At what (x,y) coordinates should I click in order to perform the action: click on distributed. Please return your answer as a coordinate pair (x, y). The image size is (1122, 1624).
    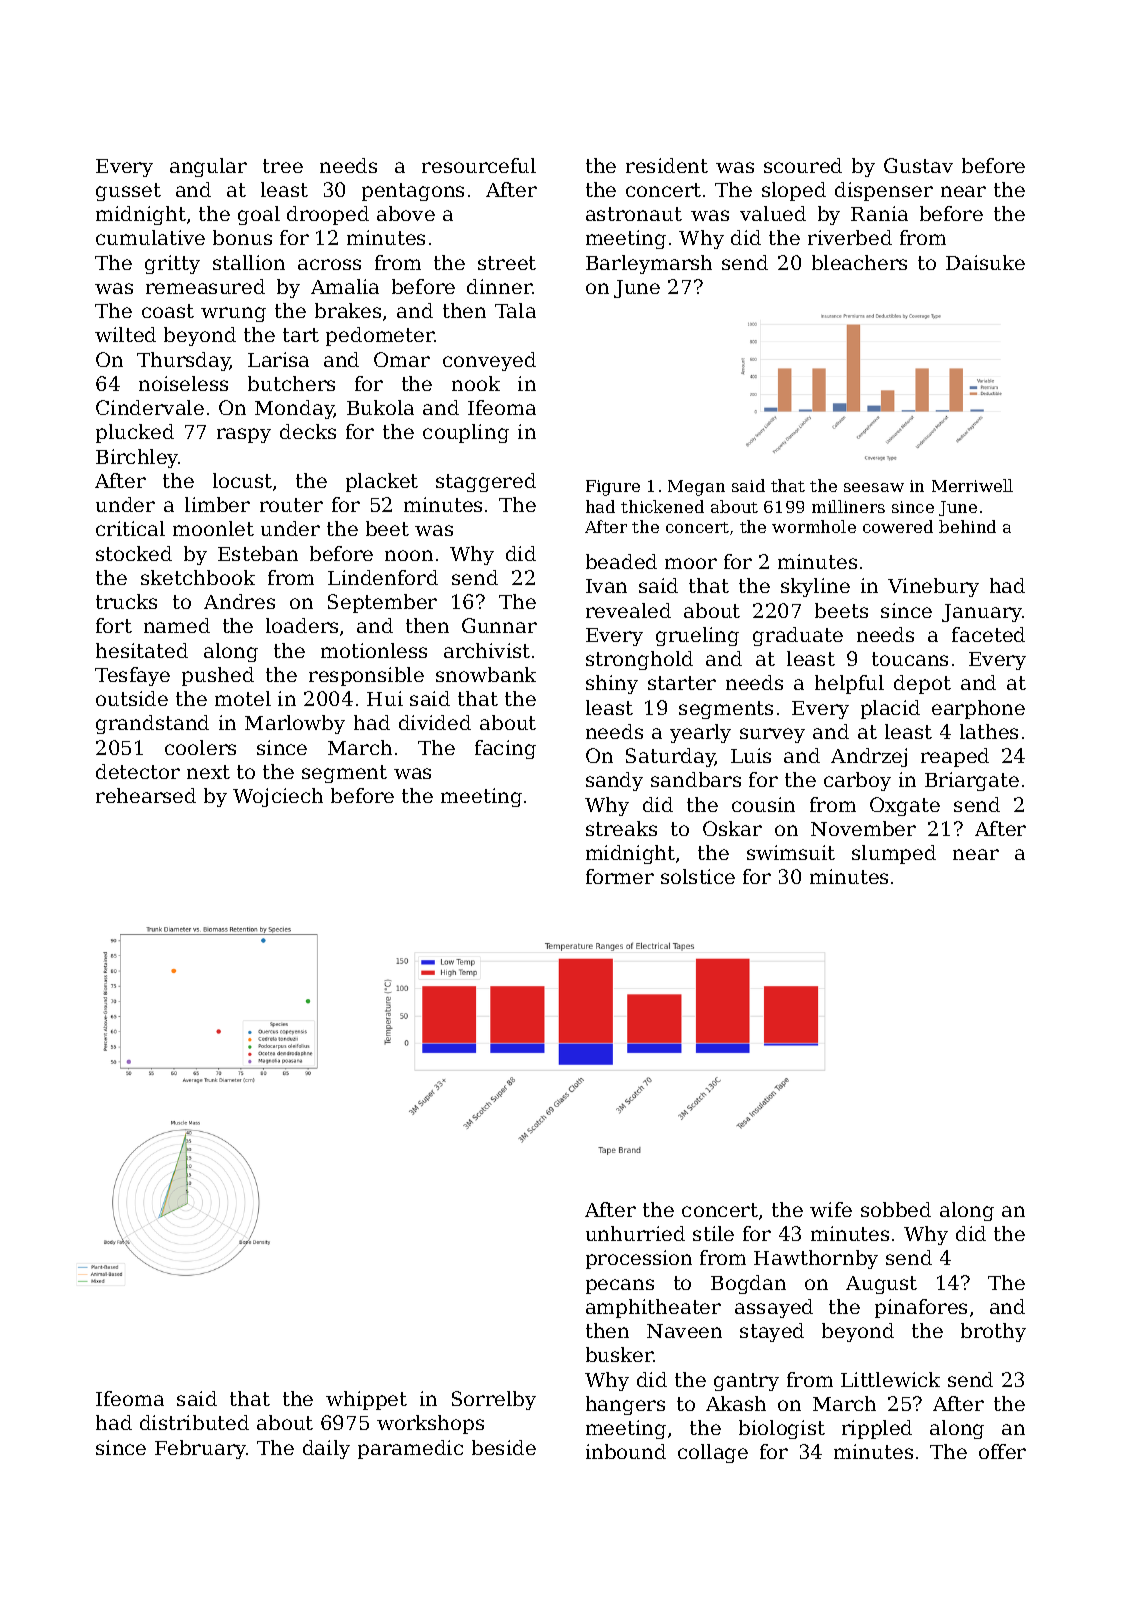
    Looking at the image, I should click on (194, 1422).
